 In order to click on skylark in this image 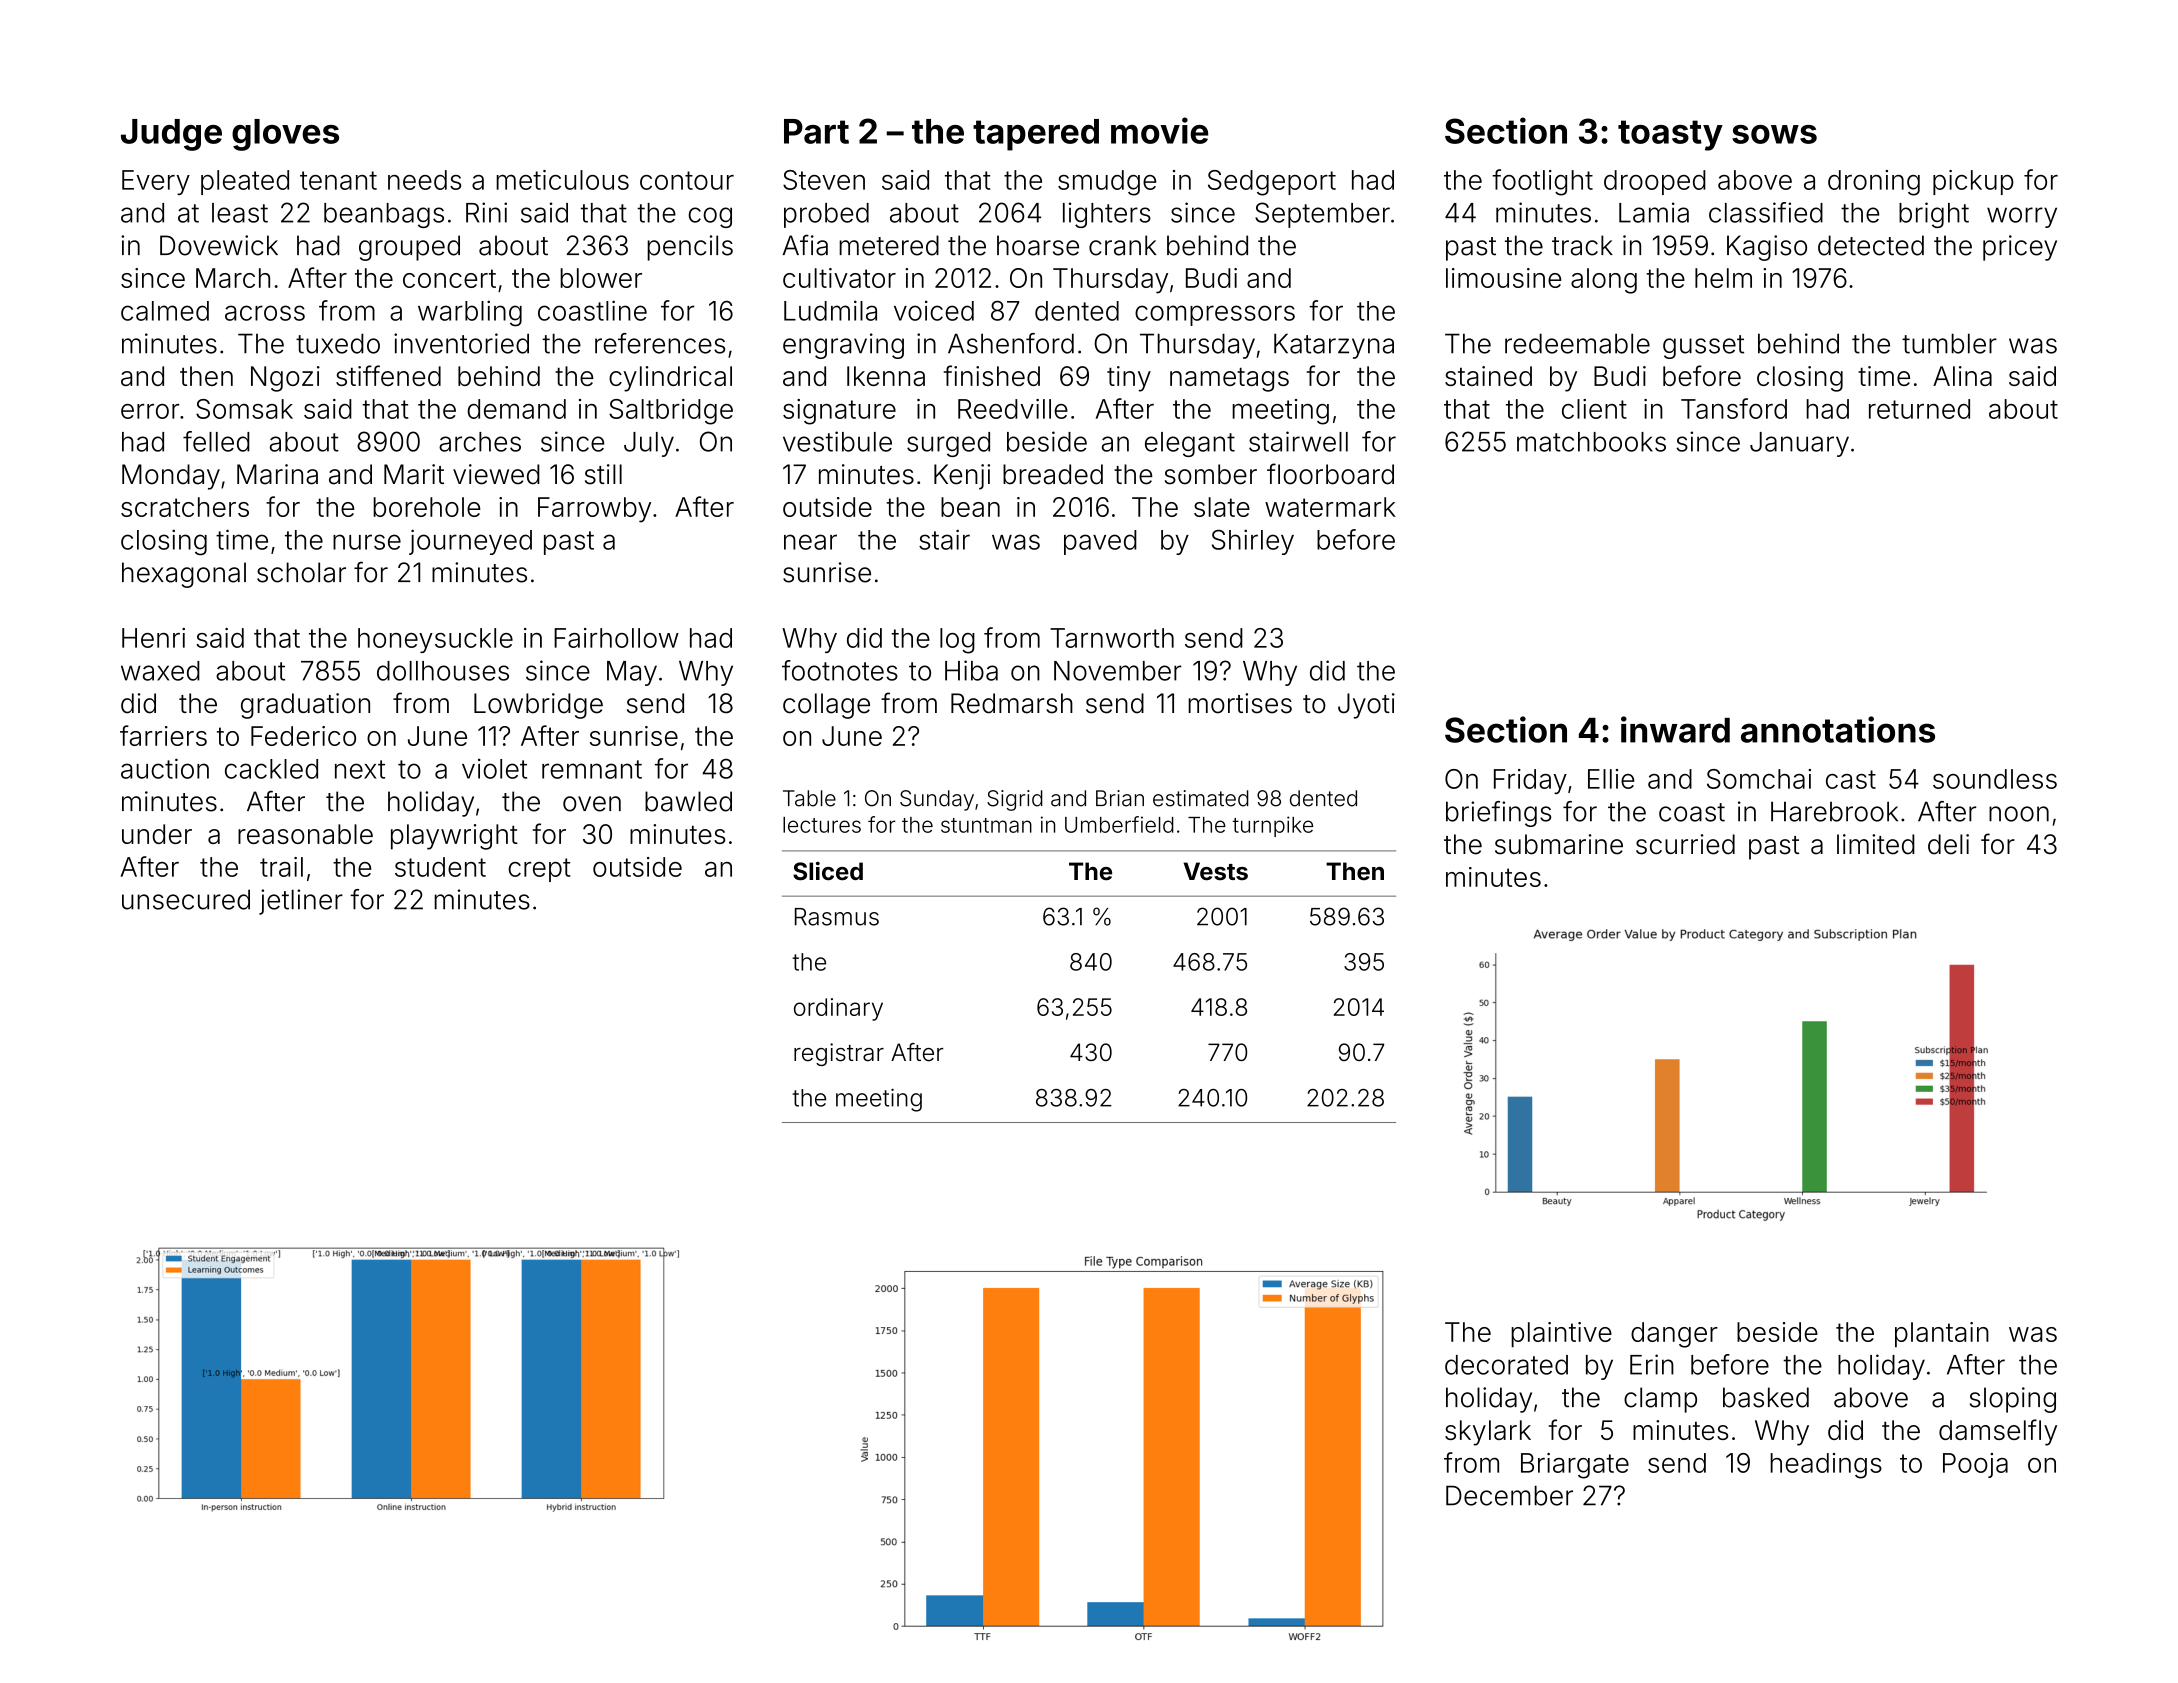, I will do `click(1488, 1433)`.
